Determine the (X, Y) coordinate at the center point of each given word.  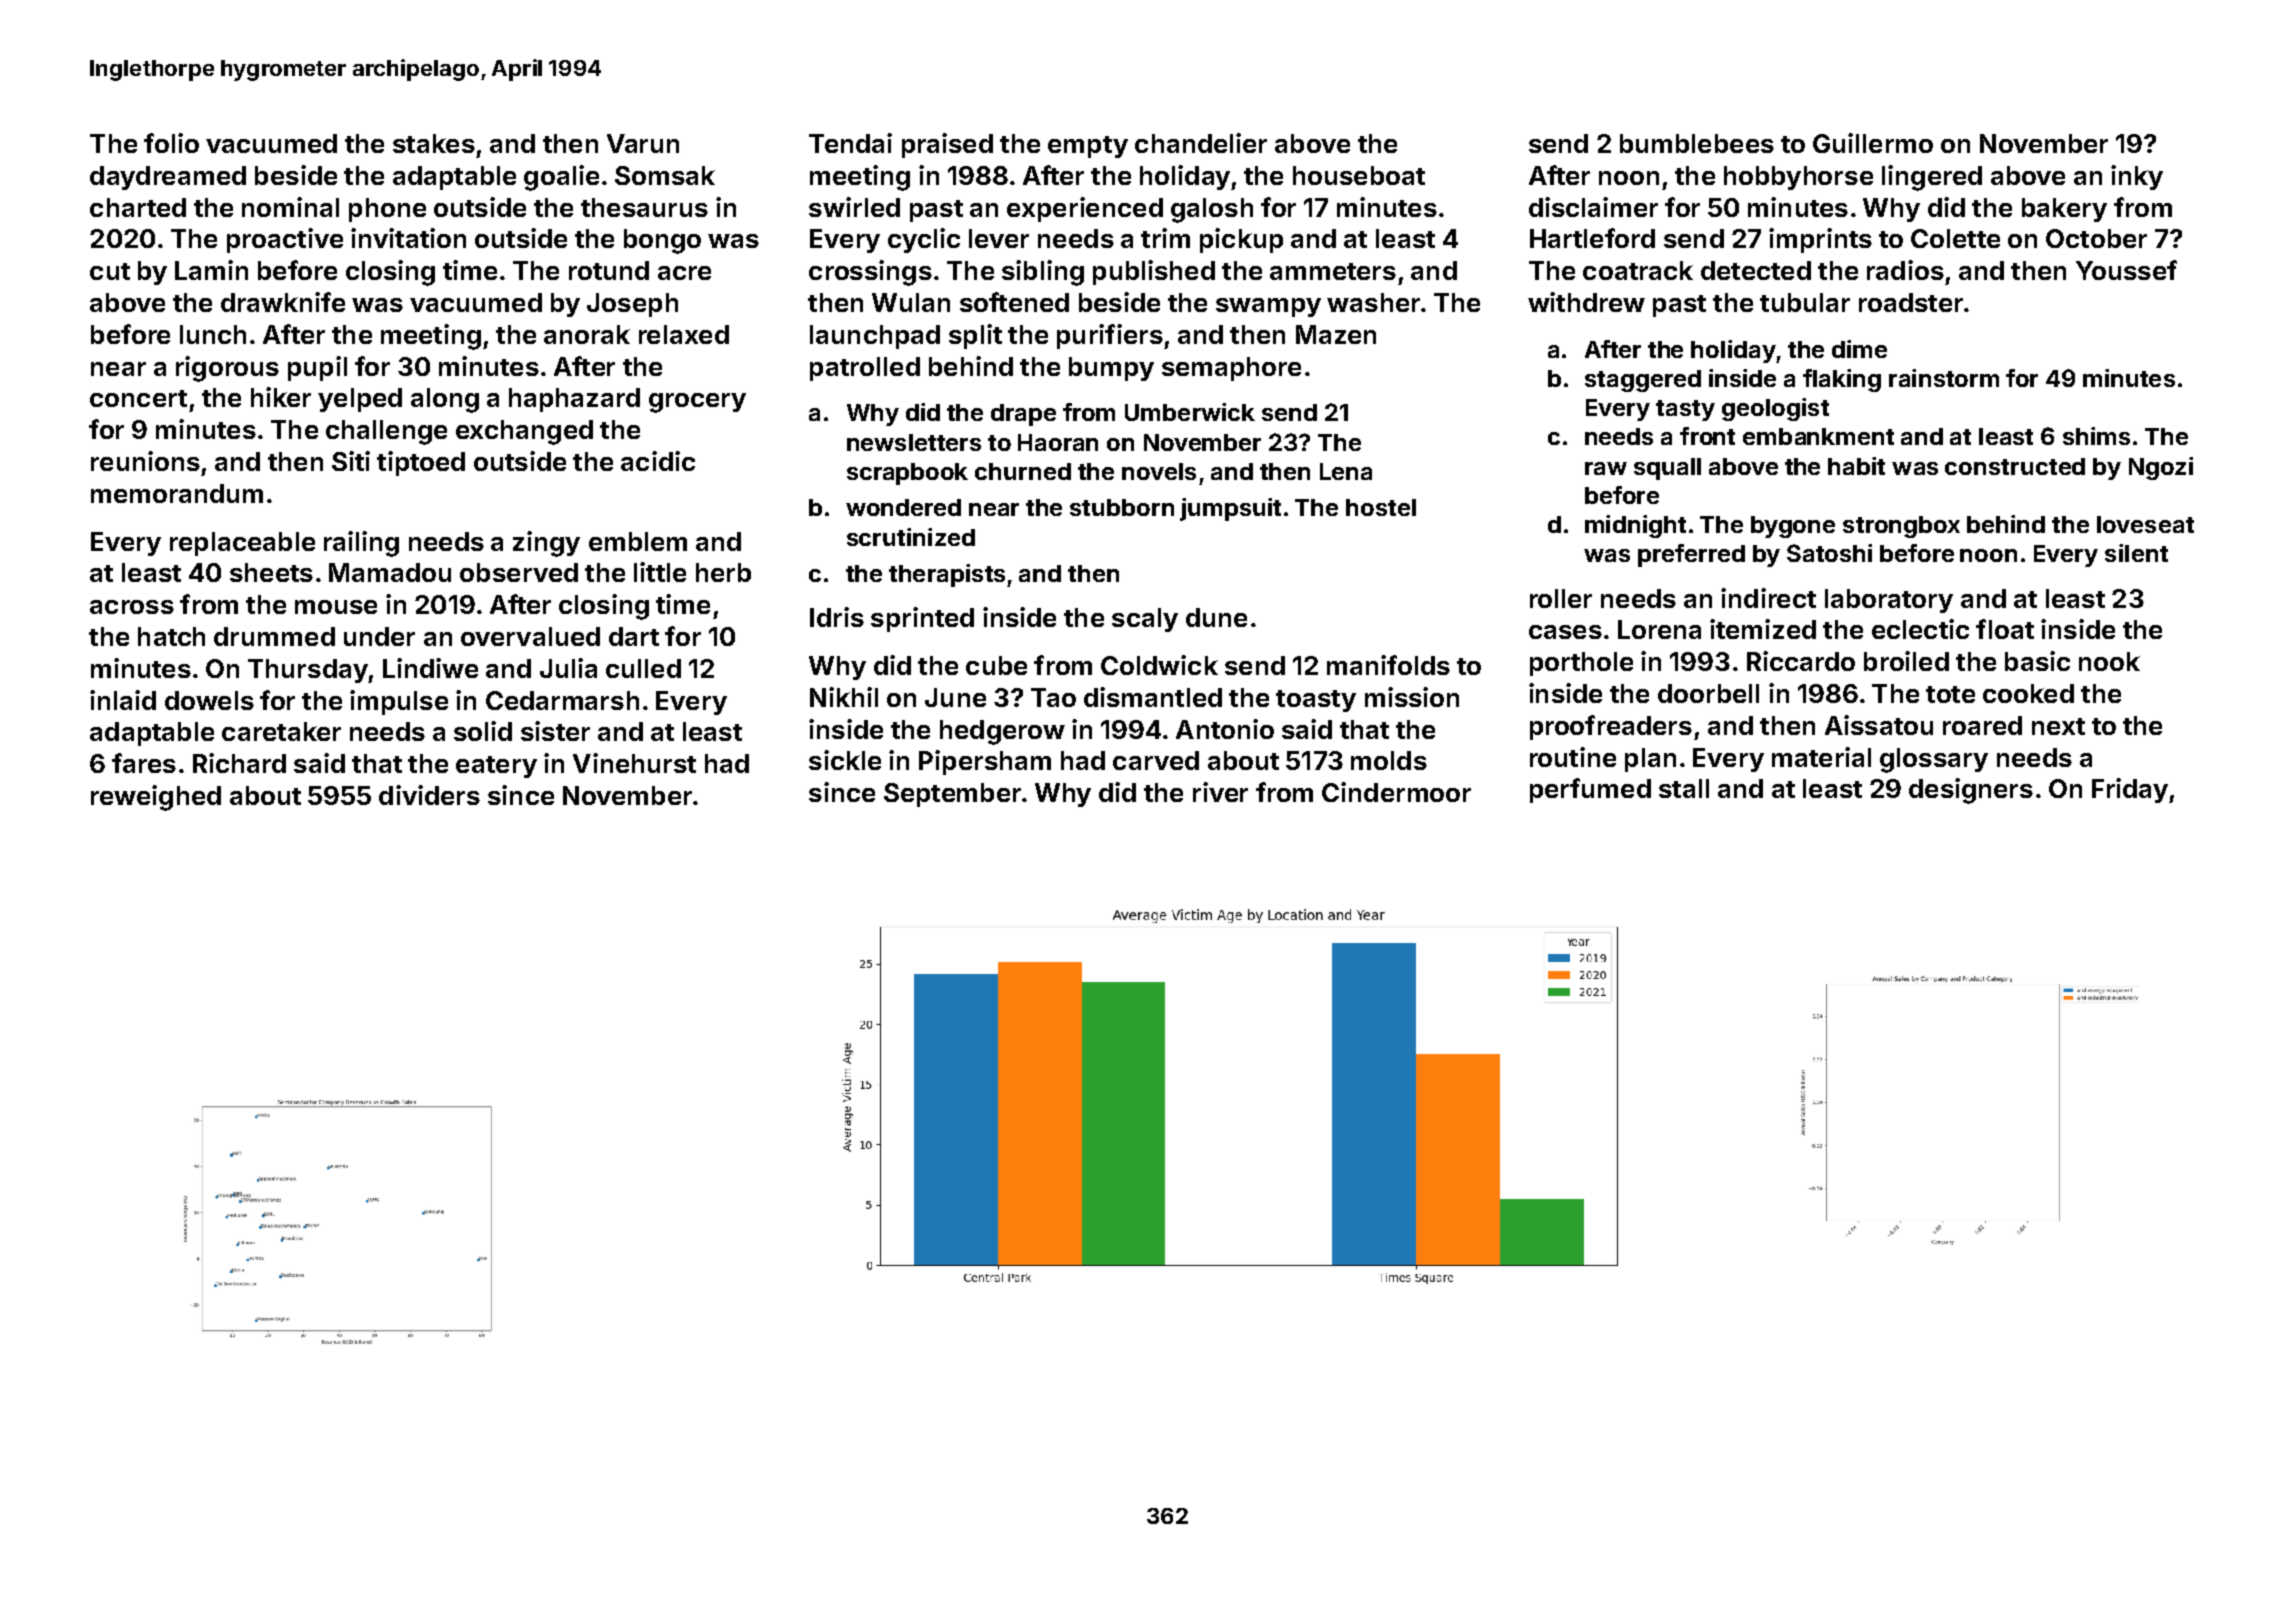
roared (1982, 725)
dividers (429, 795)
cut (110, 271)
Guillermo (1873, 143)
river (1220, 792)
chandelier (1201, 143)
